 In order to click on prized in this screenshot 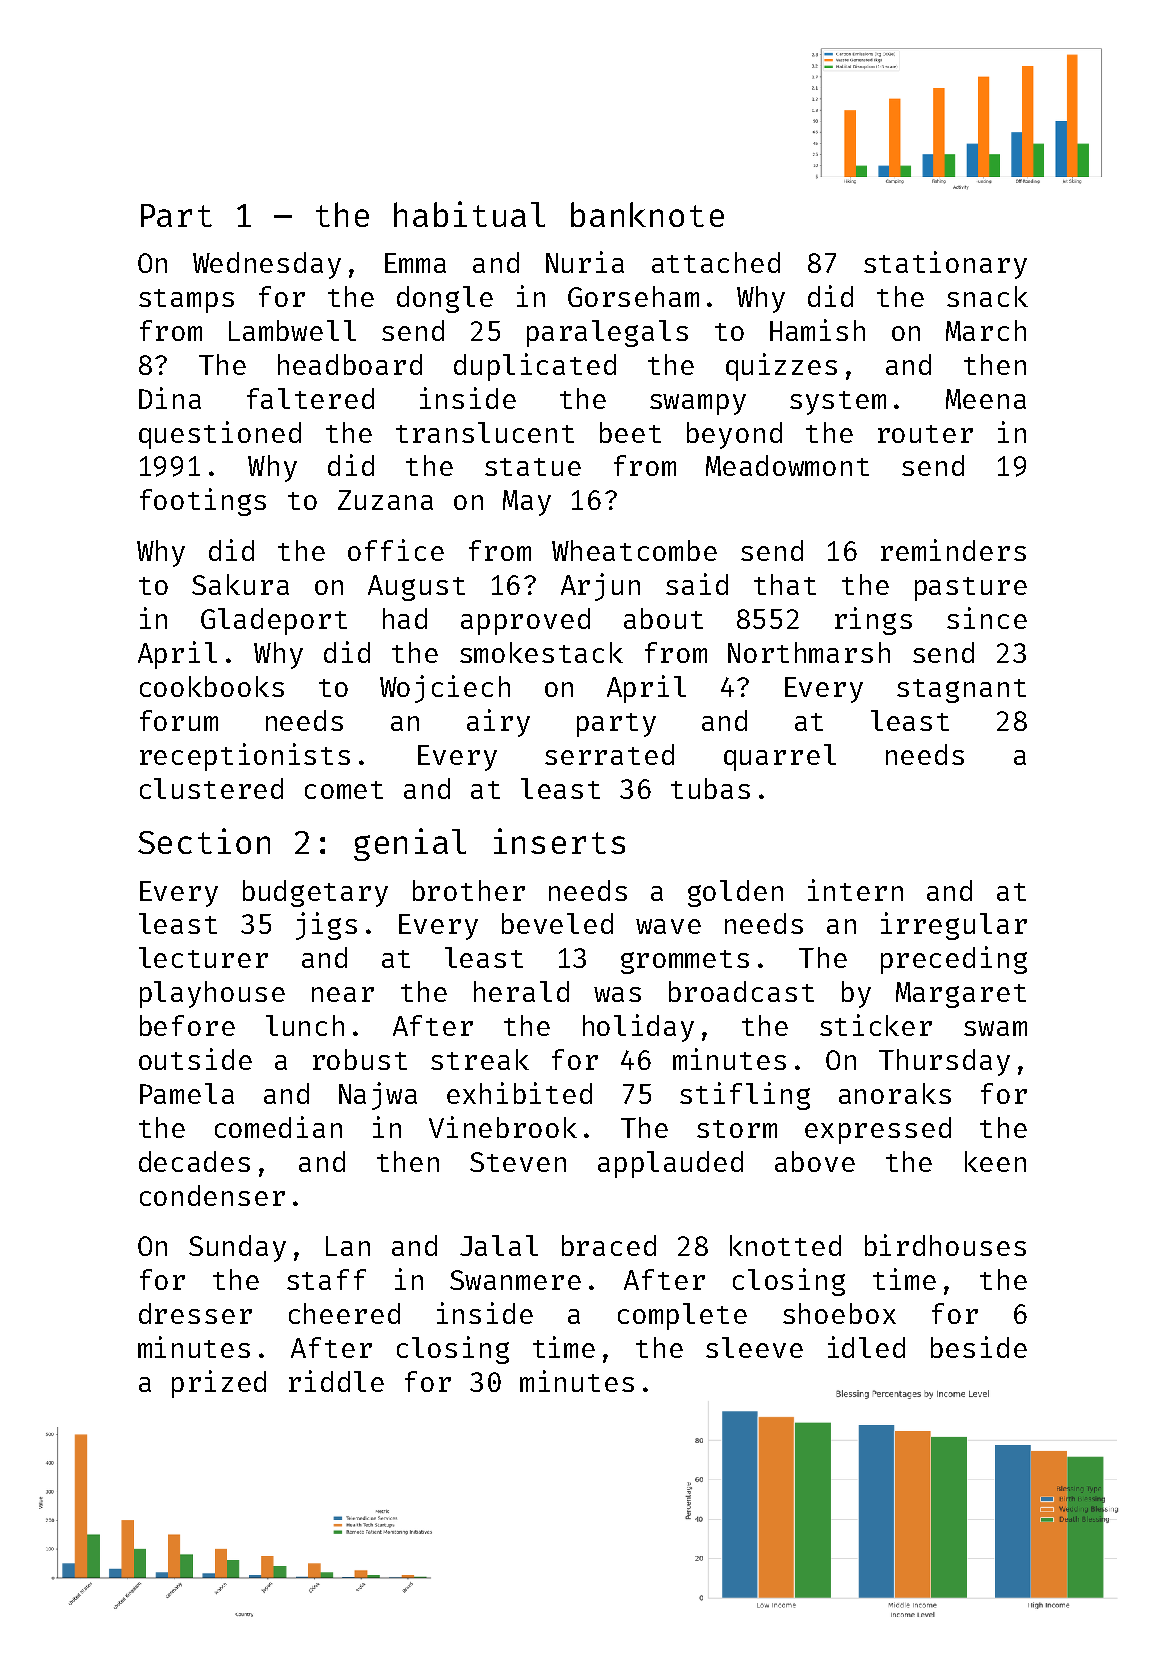, I will do `click(219, 1384)`.
